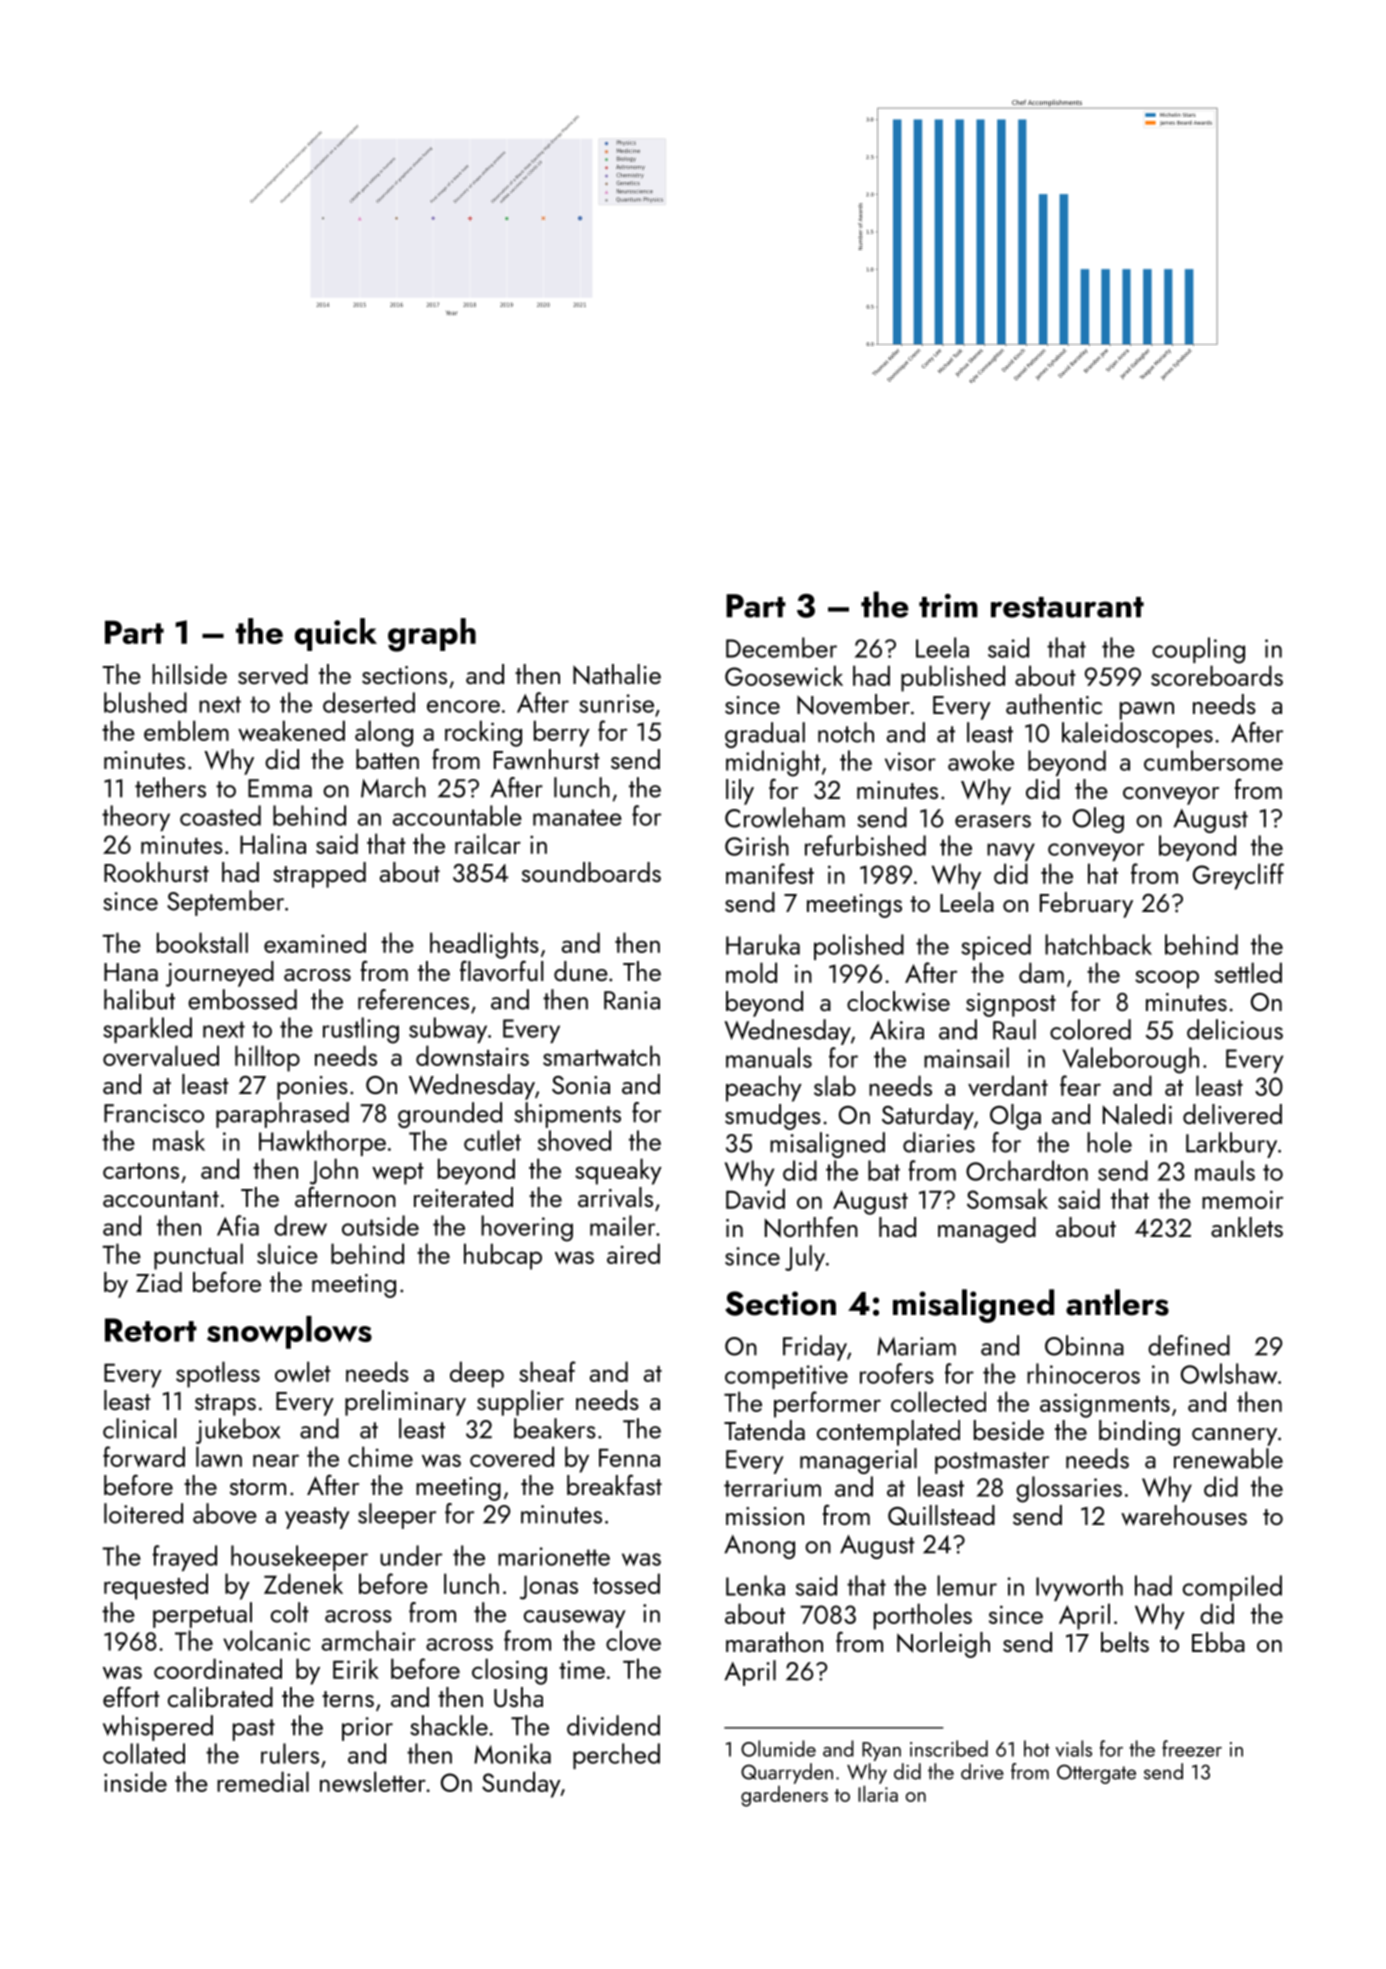  What do you see at coordinates (981, 760) in the image?
I see `awoke` at bounding box center [981, 760].
